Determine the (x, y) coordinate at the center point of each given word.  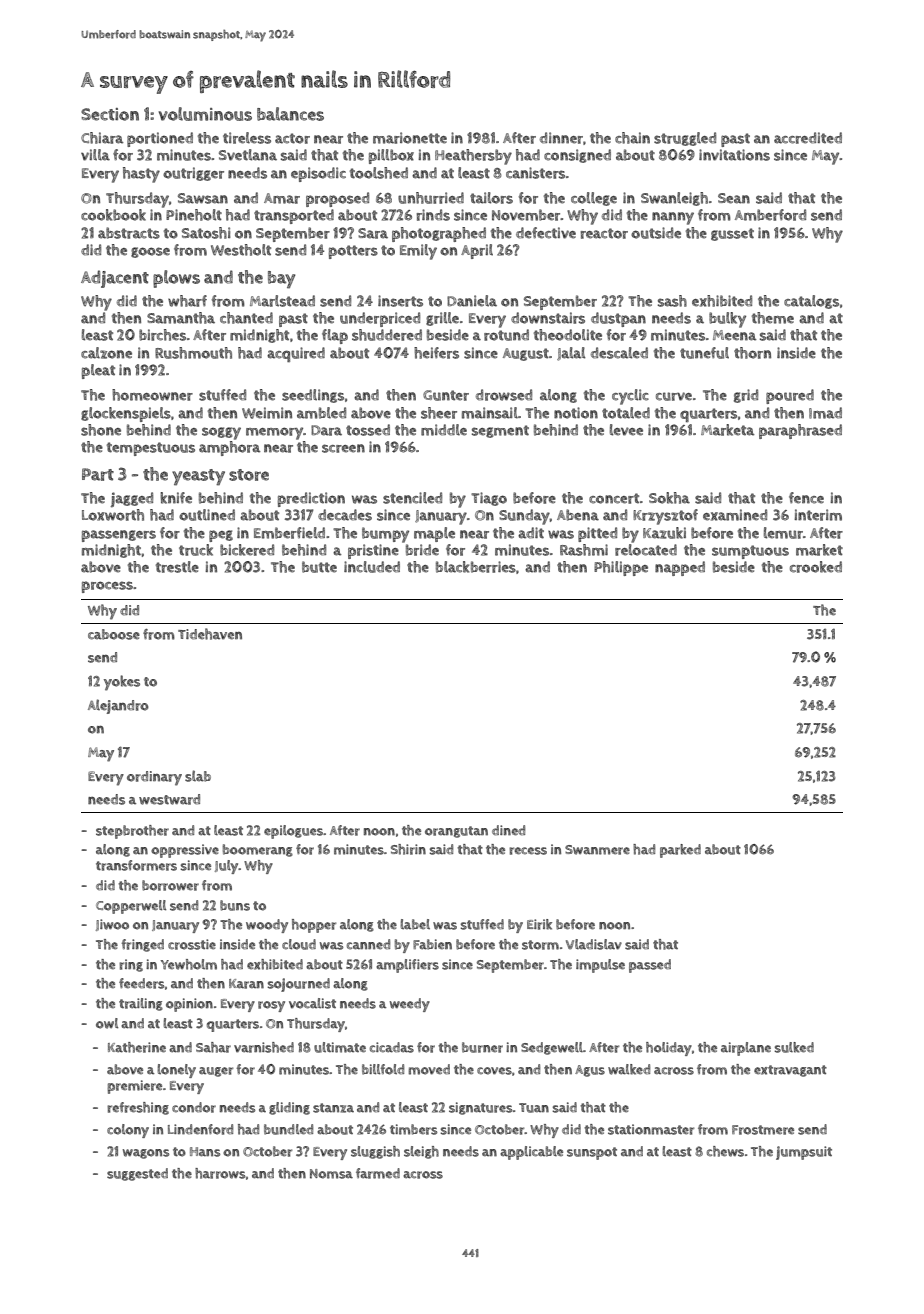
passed (650, 966)
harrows (220, 1173)
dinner (561, 138)
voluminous (205, 114)
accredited (808, 138)
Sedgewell (552, 1048)
